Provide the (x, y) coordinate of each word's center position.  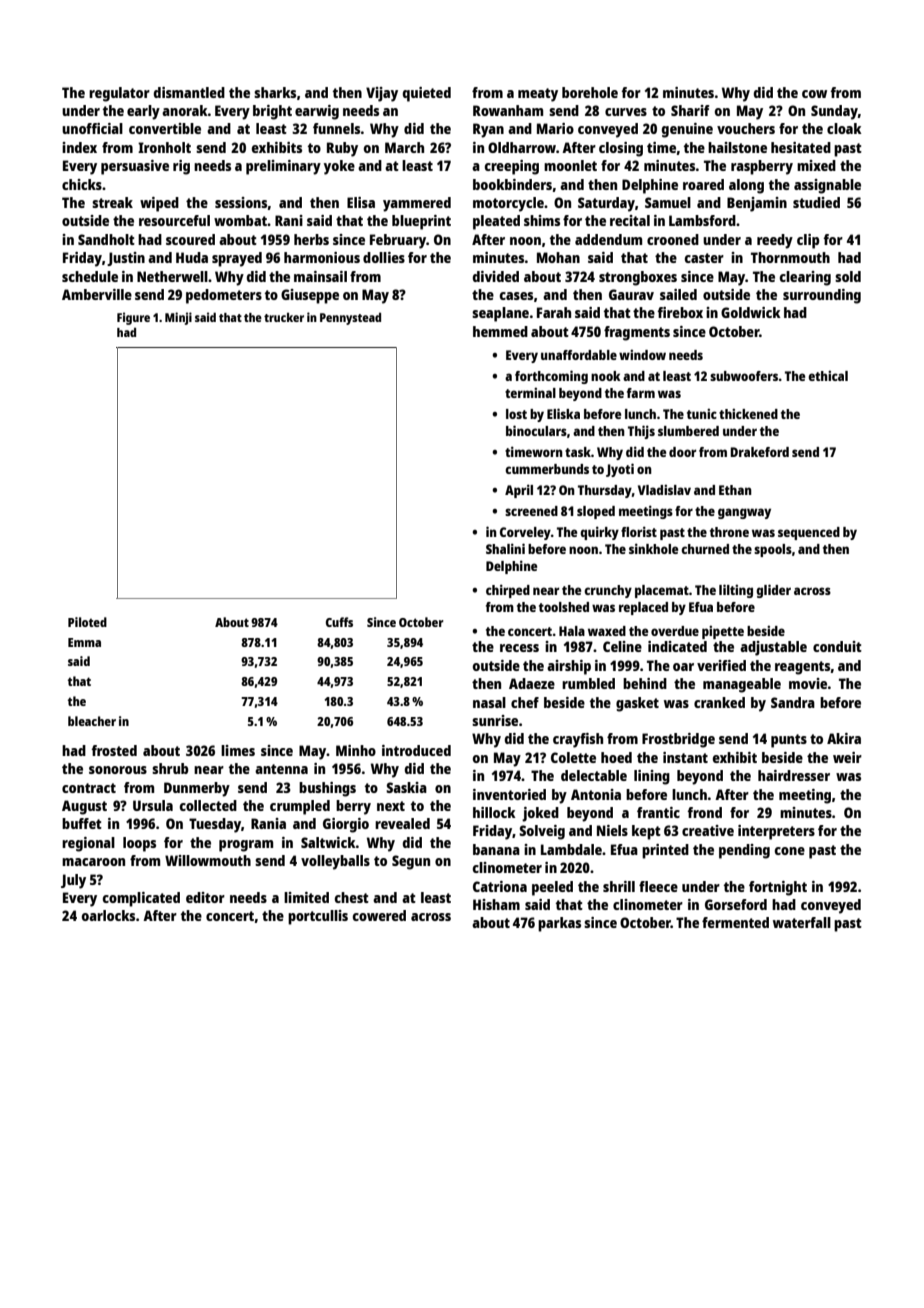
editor (205, 897)
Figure (133, 318)
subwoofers (744, 376)
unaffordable (579, 355)
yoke (339, 167)
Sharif (690, 110)
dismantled (189, 92)
